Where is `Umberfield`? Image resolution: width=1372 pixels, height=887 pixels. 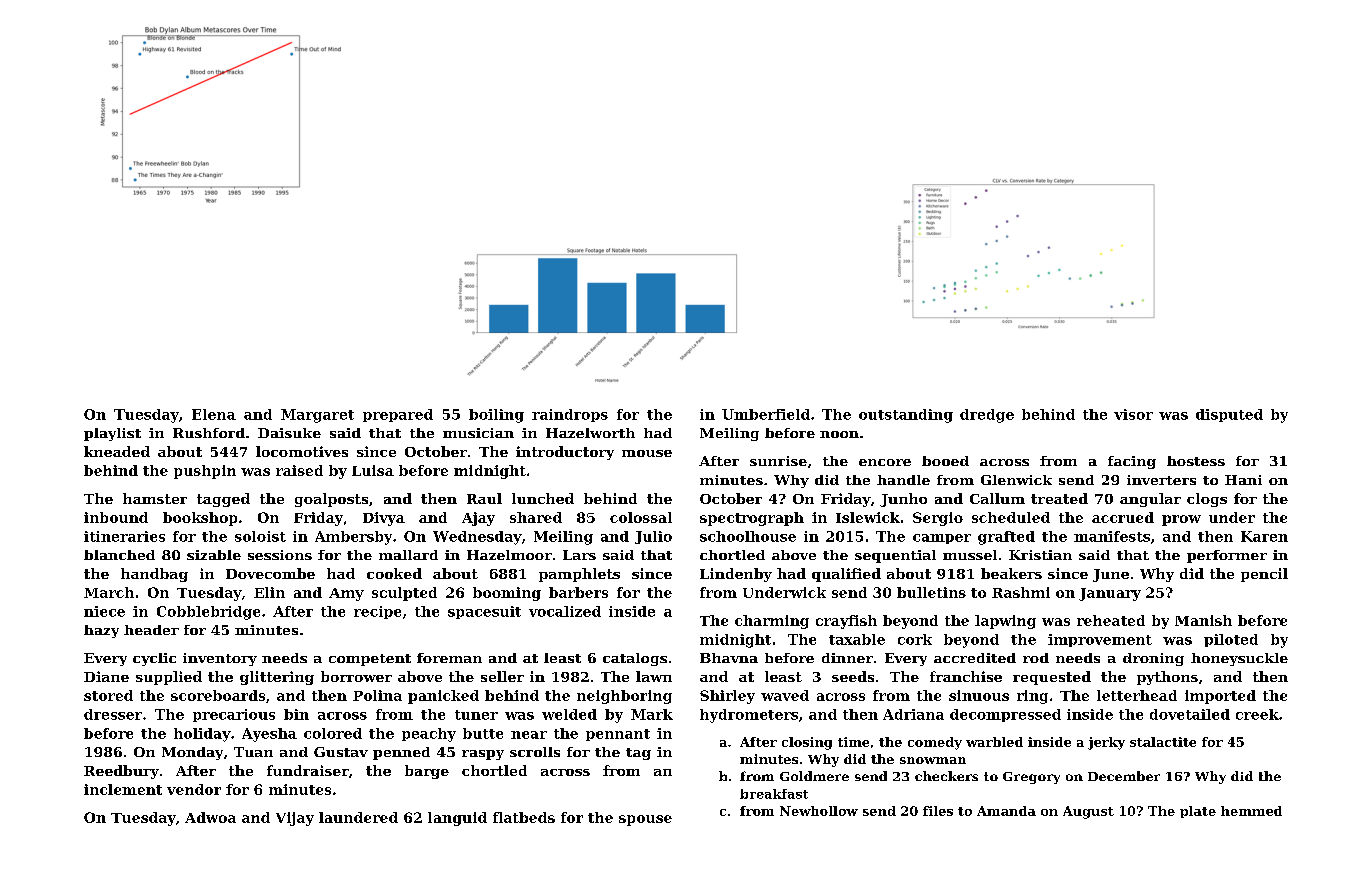
Umberfield is located at coordinates (766, 414).
